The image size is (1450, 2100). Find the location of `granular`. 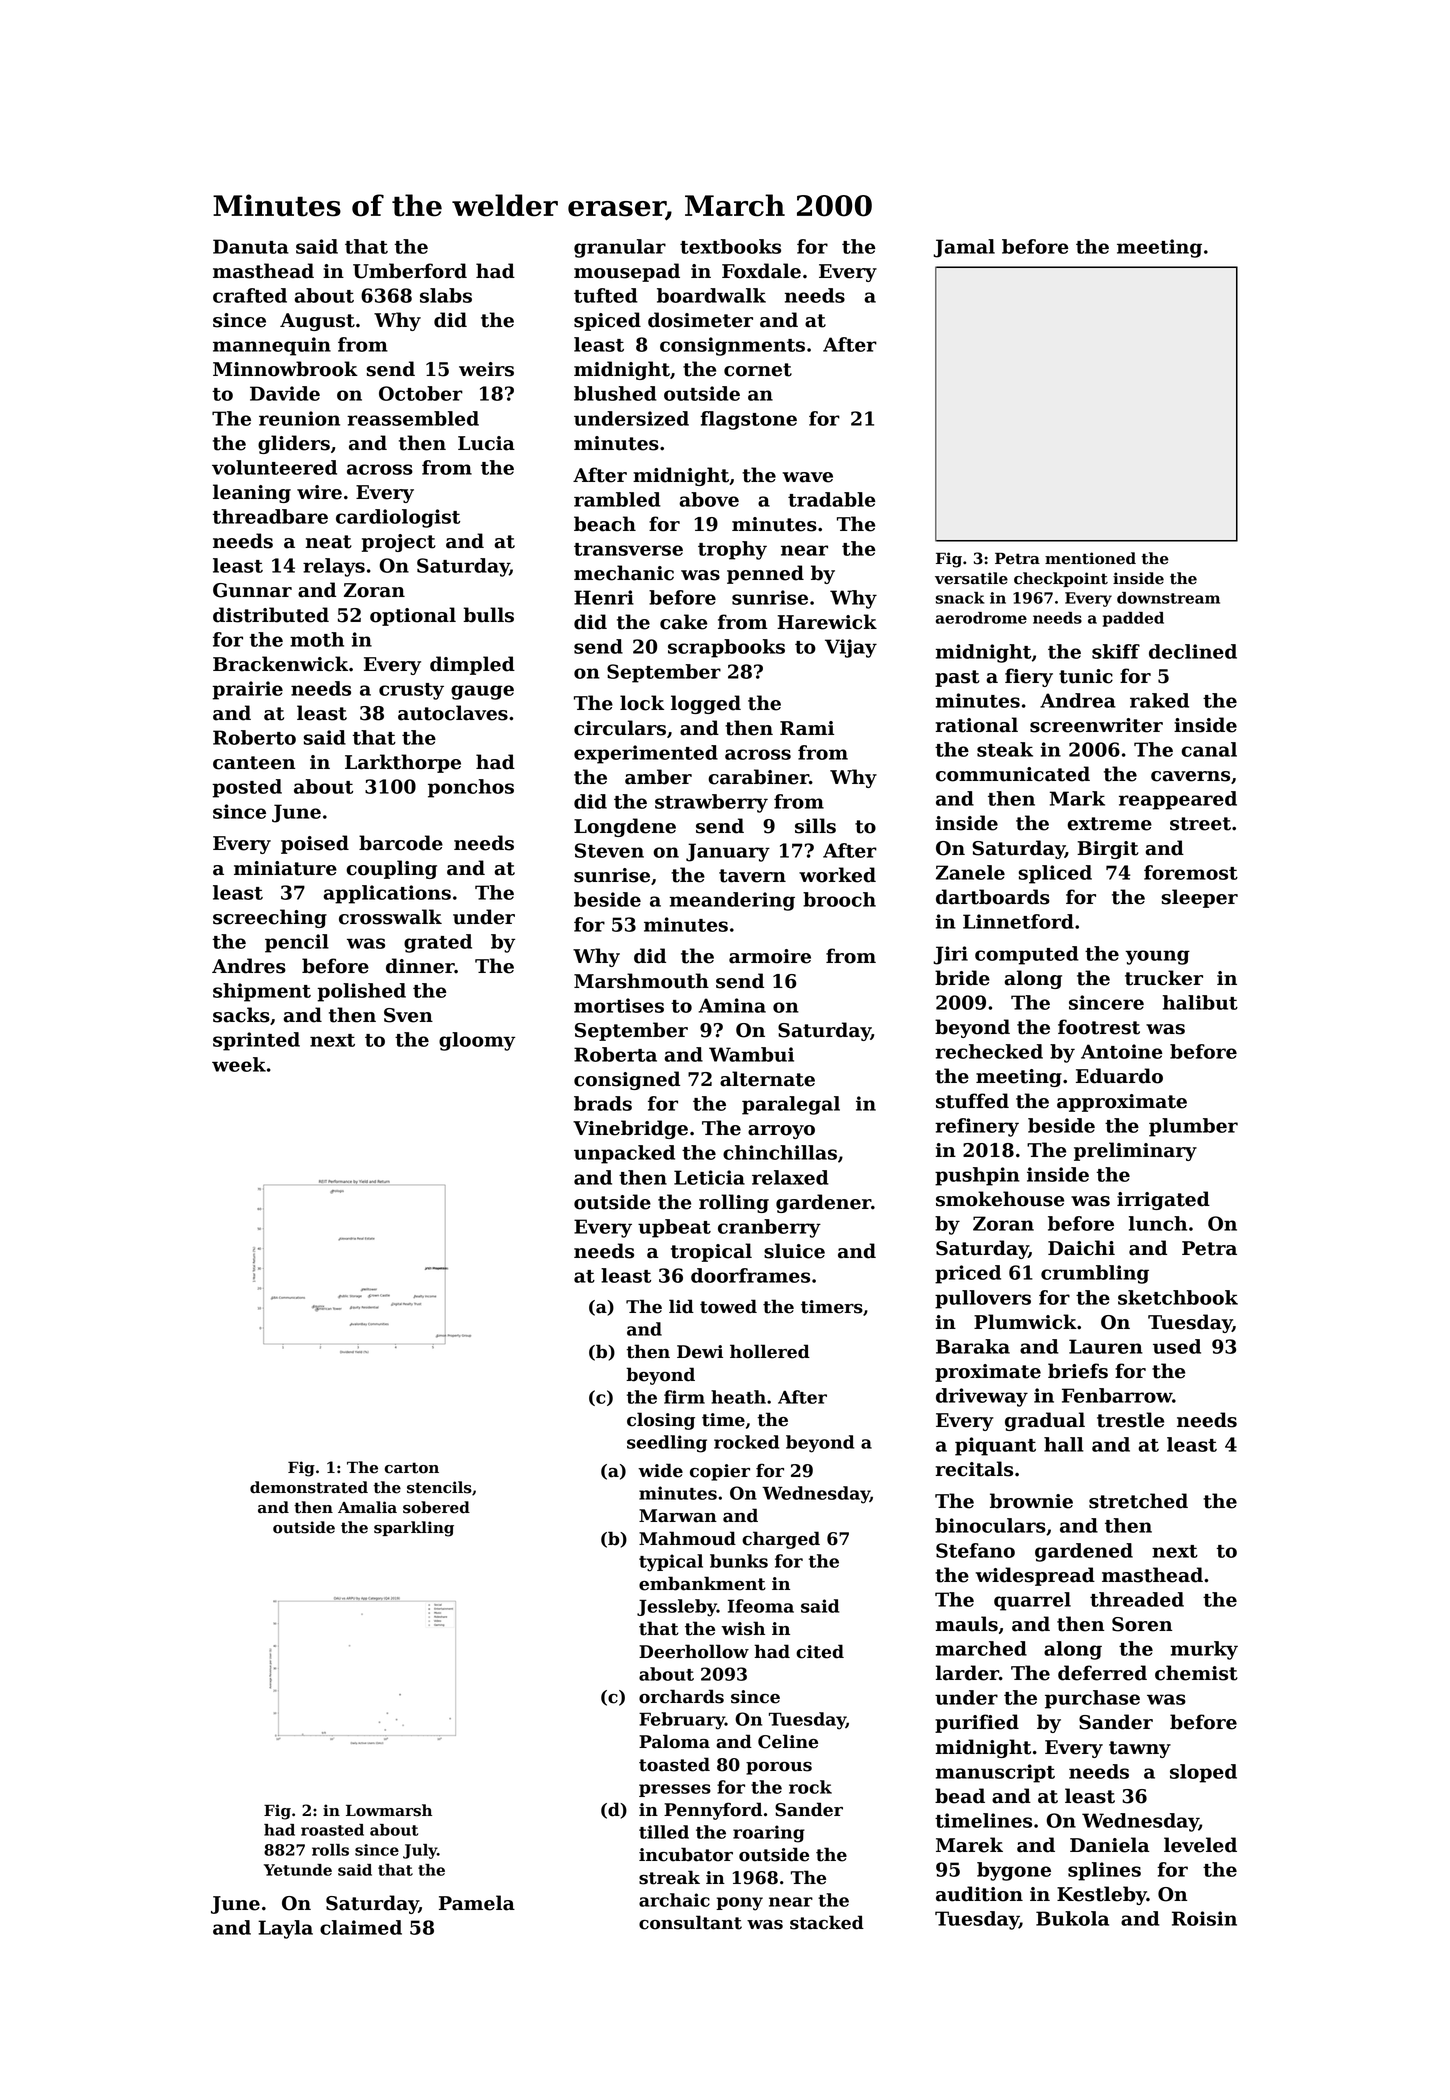

granular is located at coordinates (620, 248).
